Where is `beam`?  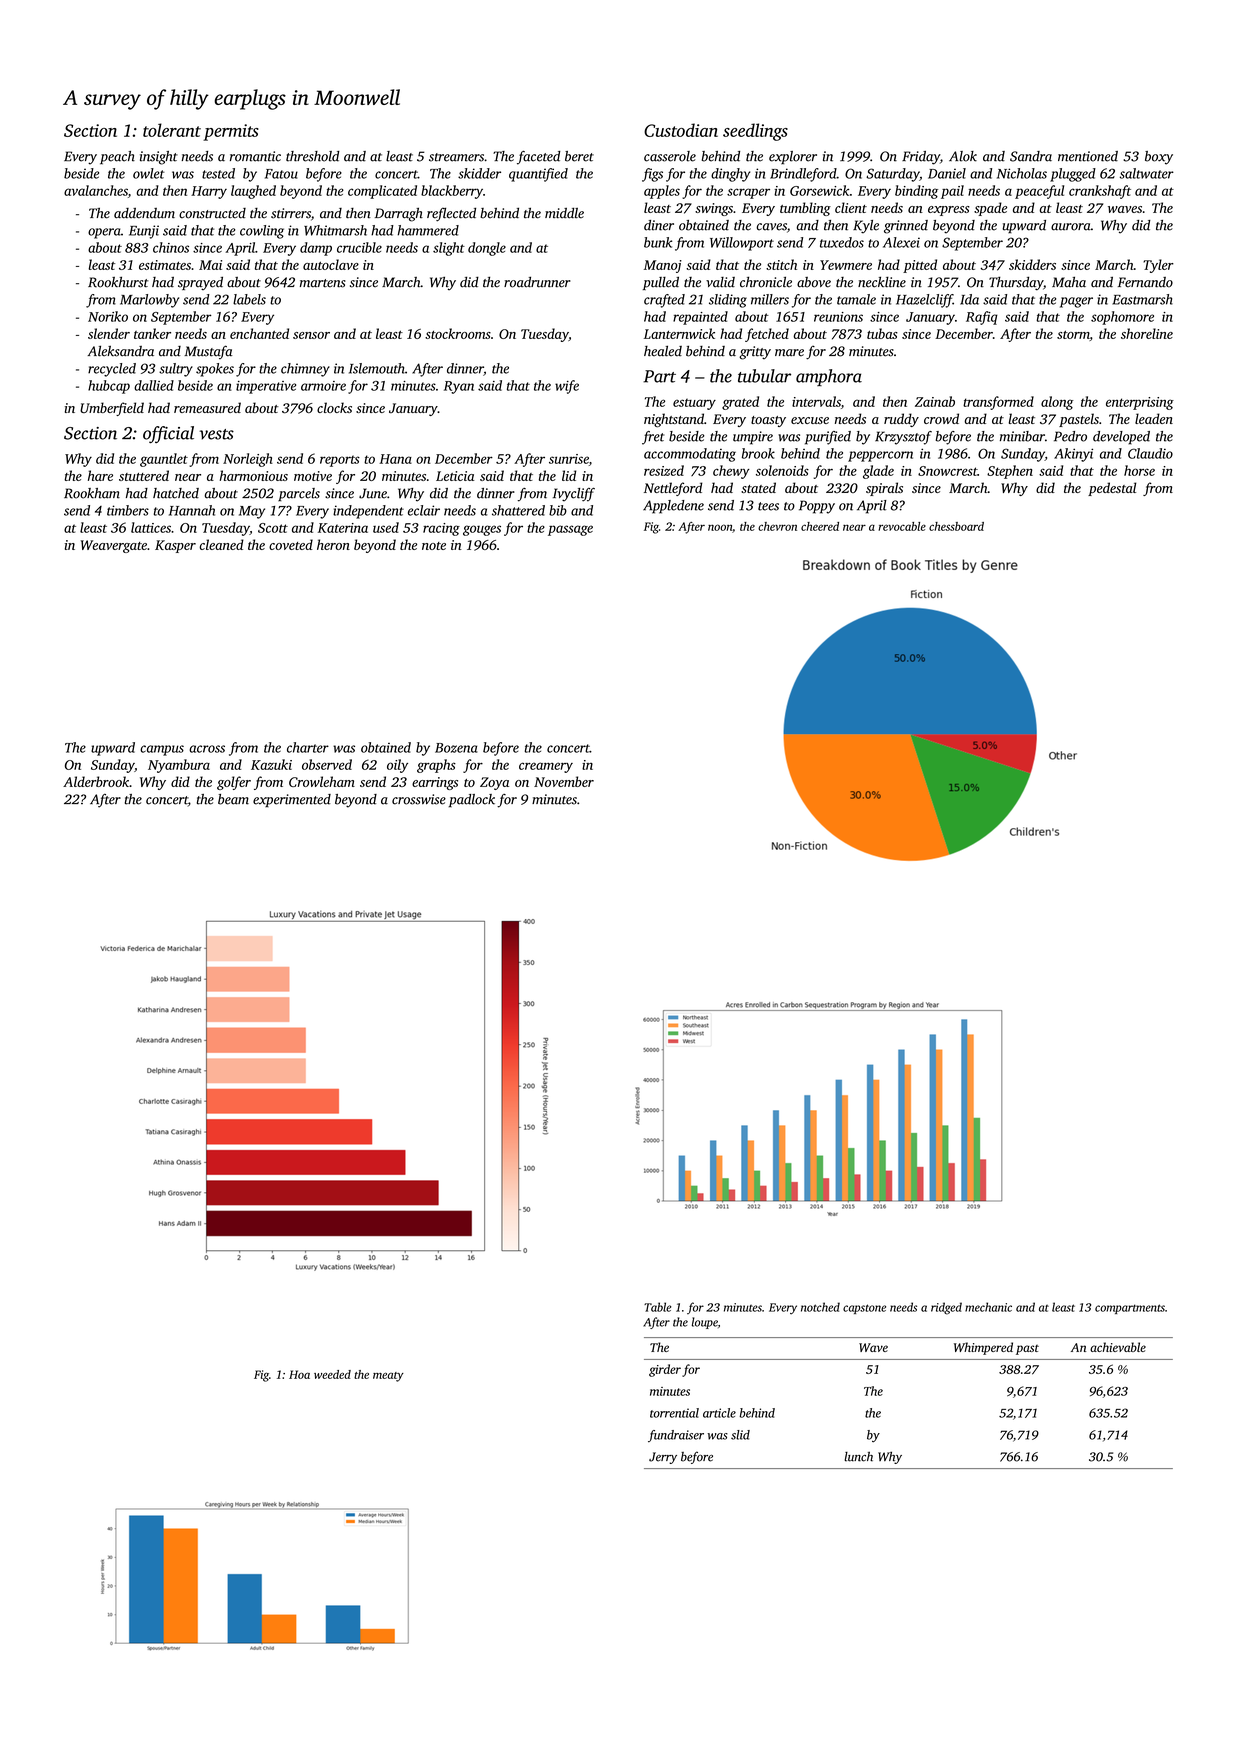 beam is located at coordinates (233, 799).
